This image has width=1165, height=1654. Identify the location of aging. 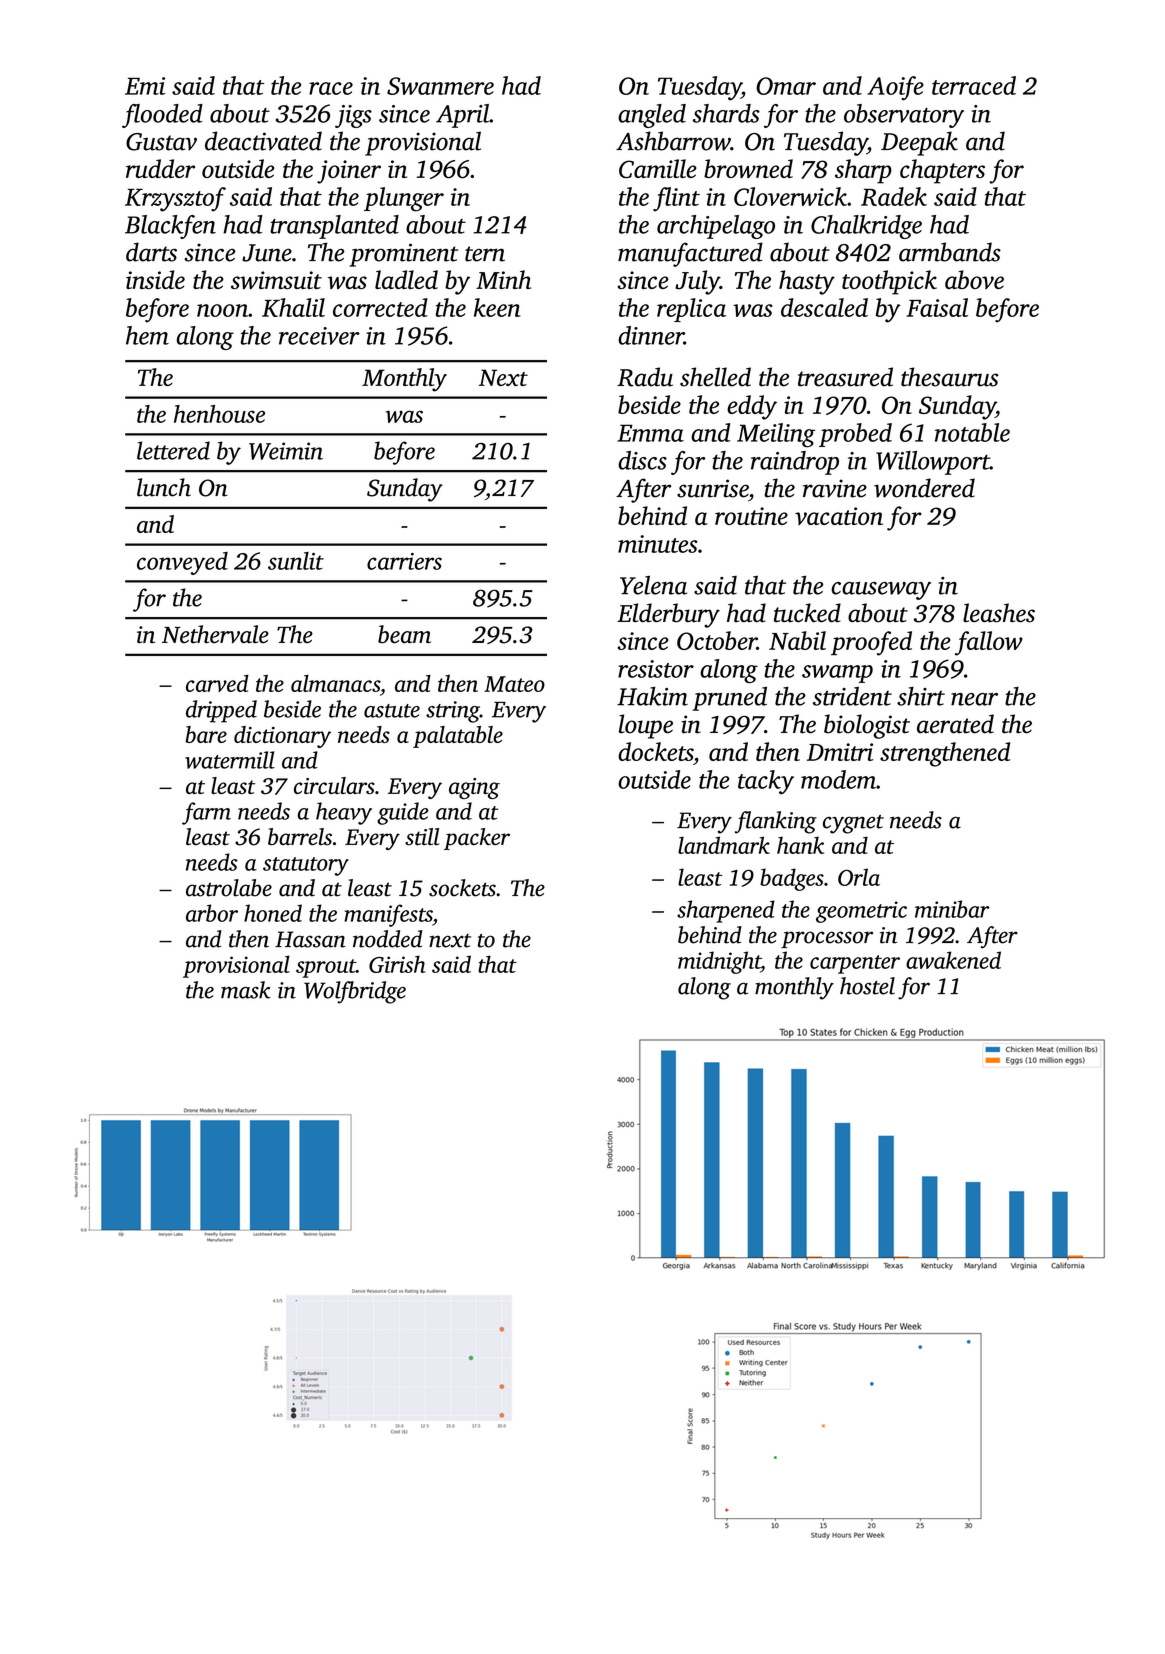
(474, 788).
